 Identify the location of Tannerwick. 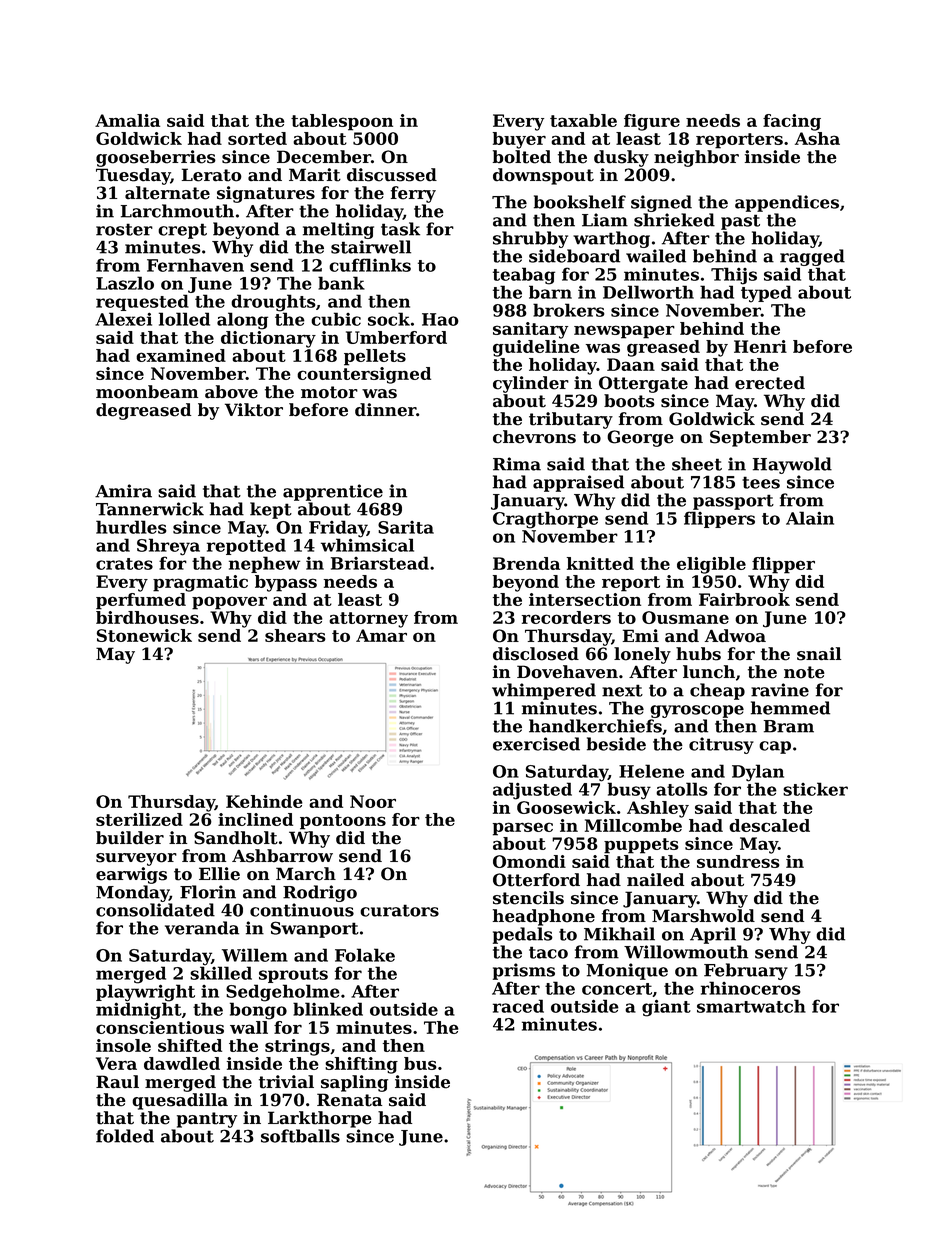
(150, 509).
